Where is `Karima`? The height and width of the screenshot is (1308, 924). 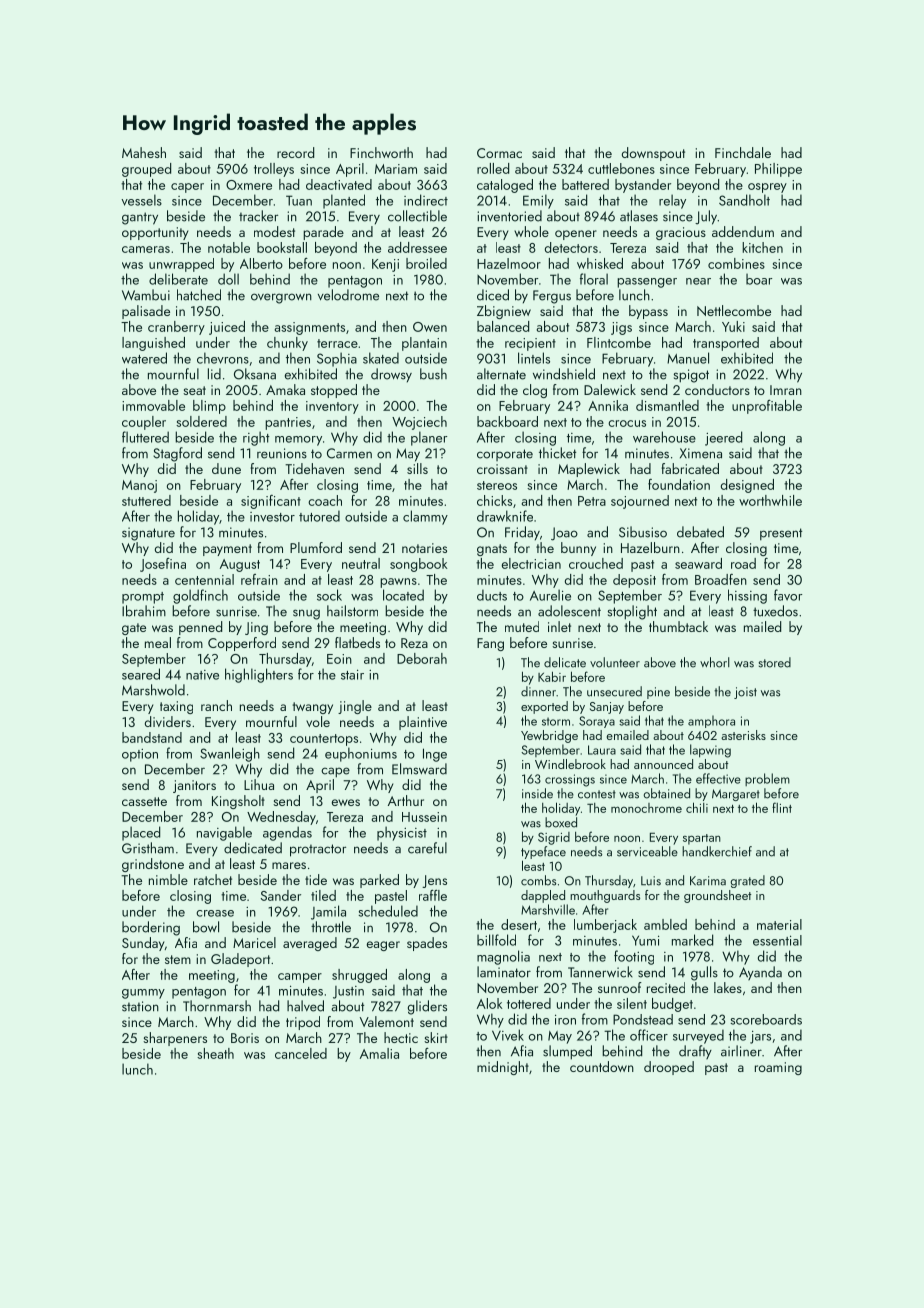 Karima is located at coordinates (708, 881).
